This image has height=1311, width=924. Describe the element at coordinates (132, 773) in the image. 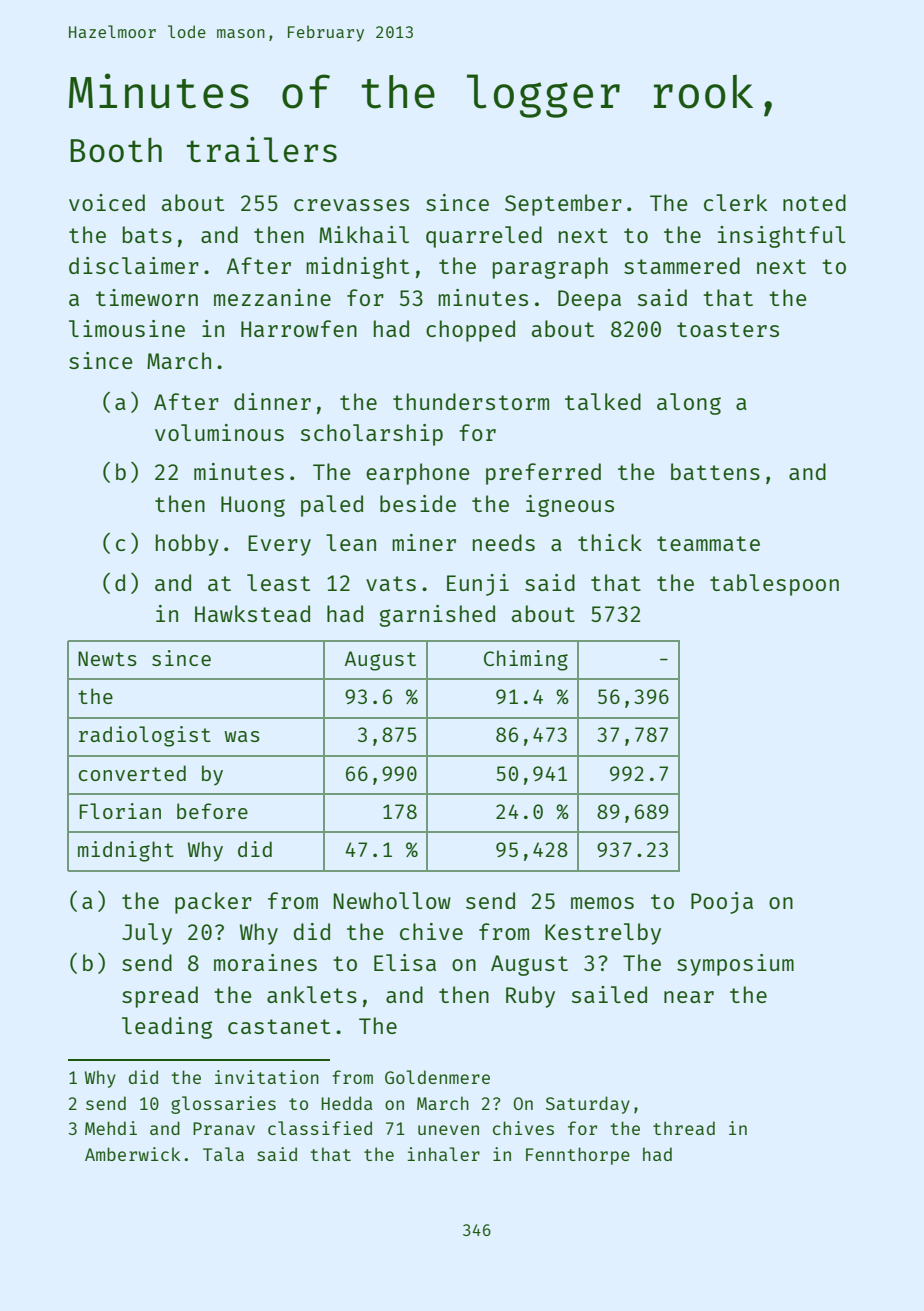

I see `converted` at that location.
